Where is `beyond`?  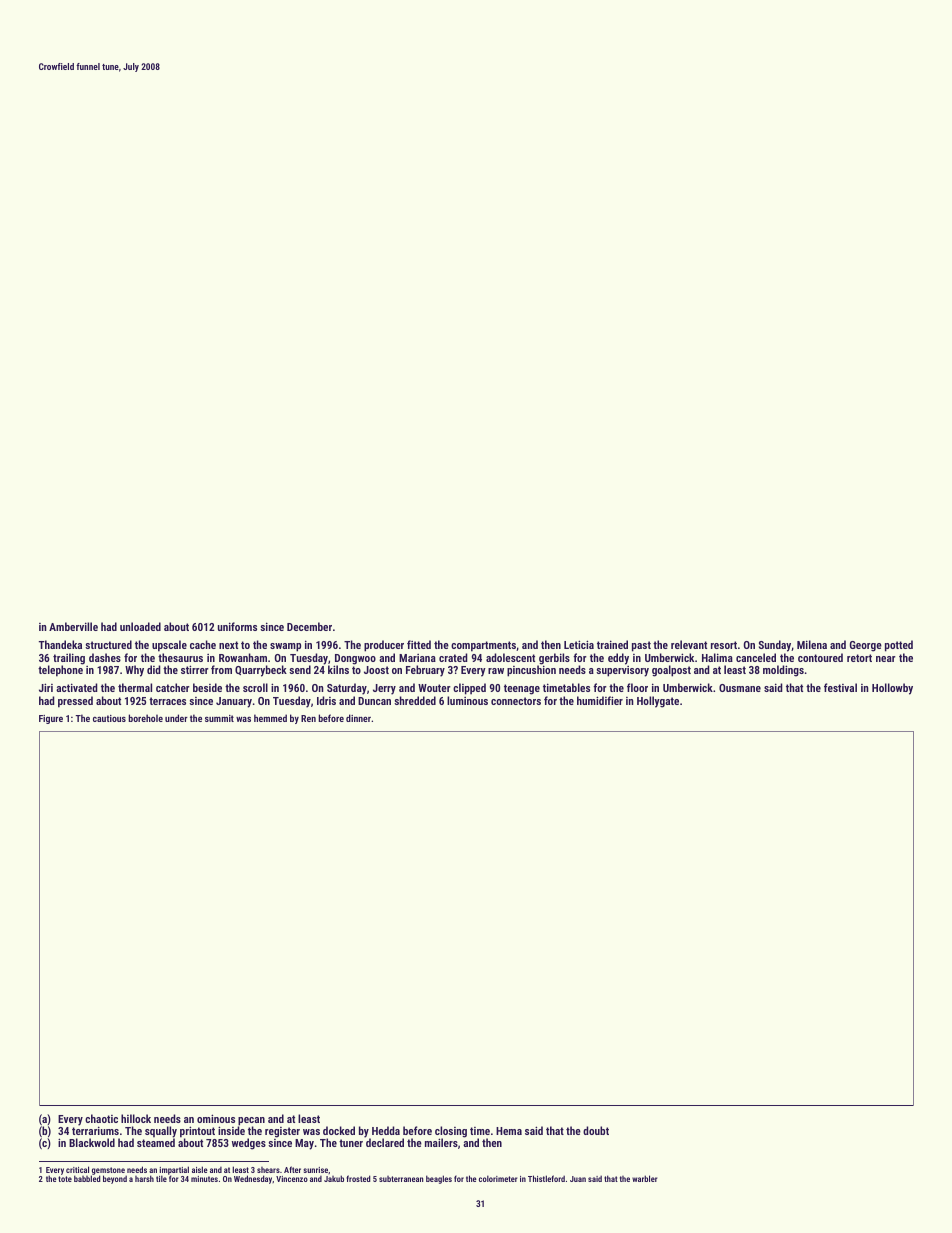
beyond is located at coordinates (115, 1179).
